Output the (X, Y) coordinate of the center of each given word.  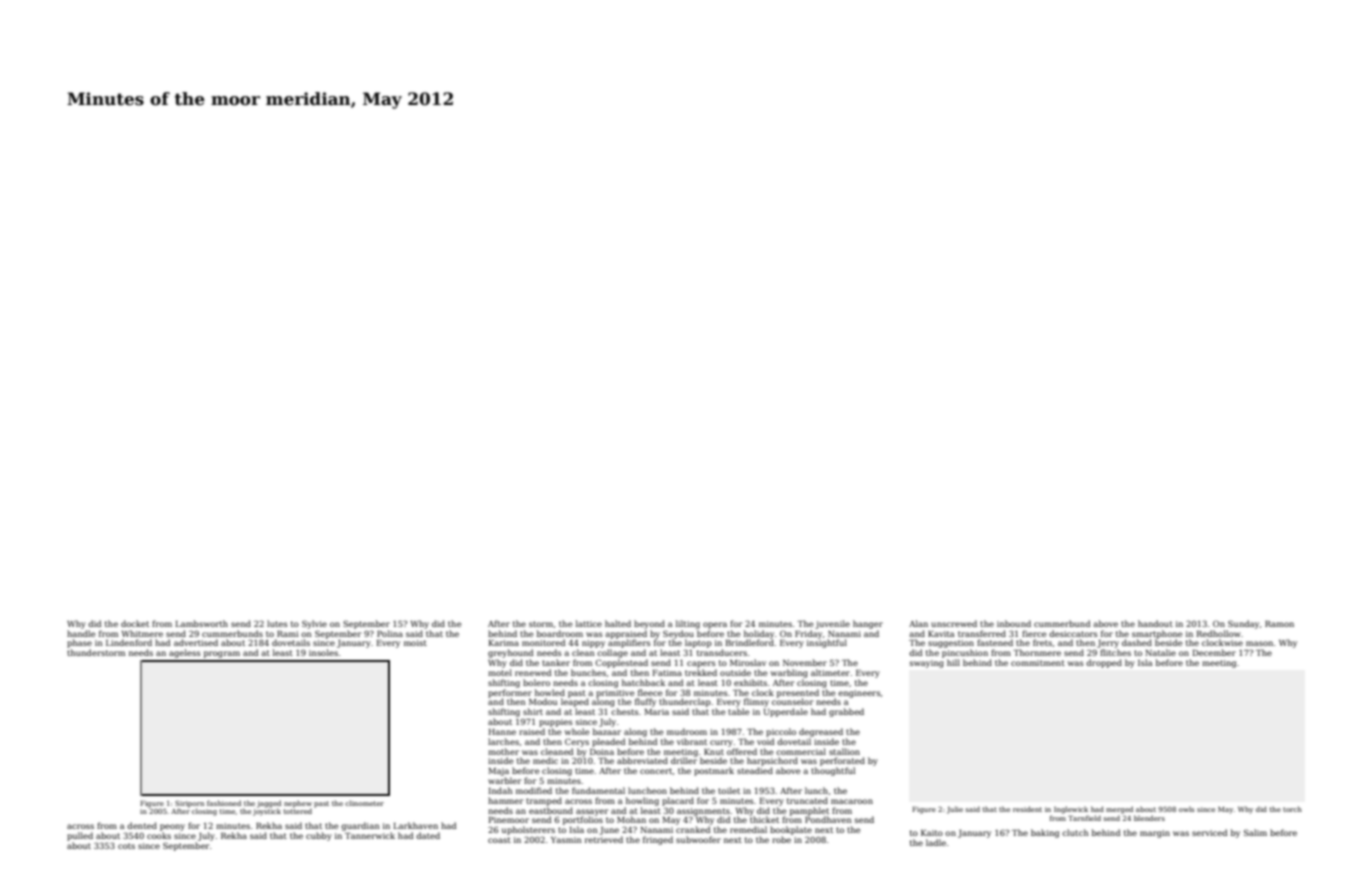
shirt (533, 711)
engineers (859, 694)
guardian (360, 826)
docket (135, 623)
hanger (868, 624)
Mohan (631, 819)
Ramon (1279, 624)
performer (510, 693)
